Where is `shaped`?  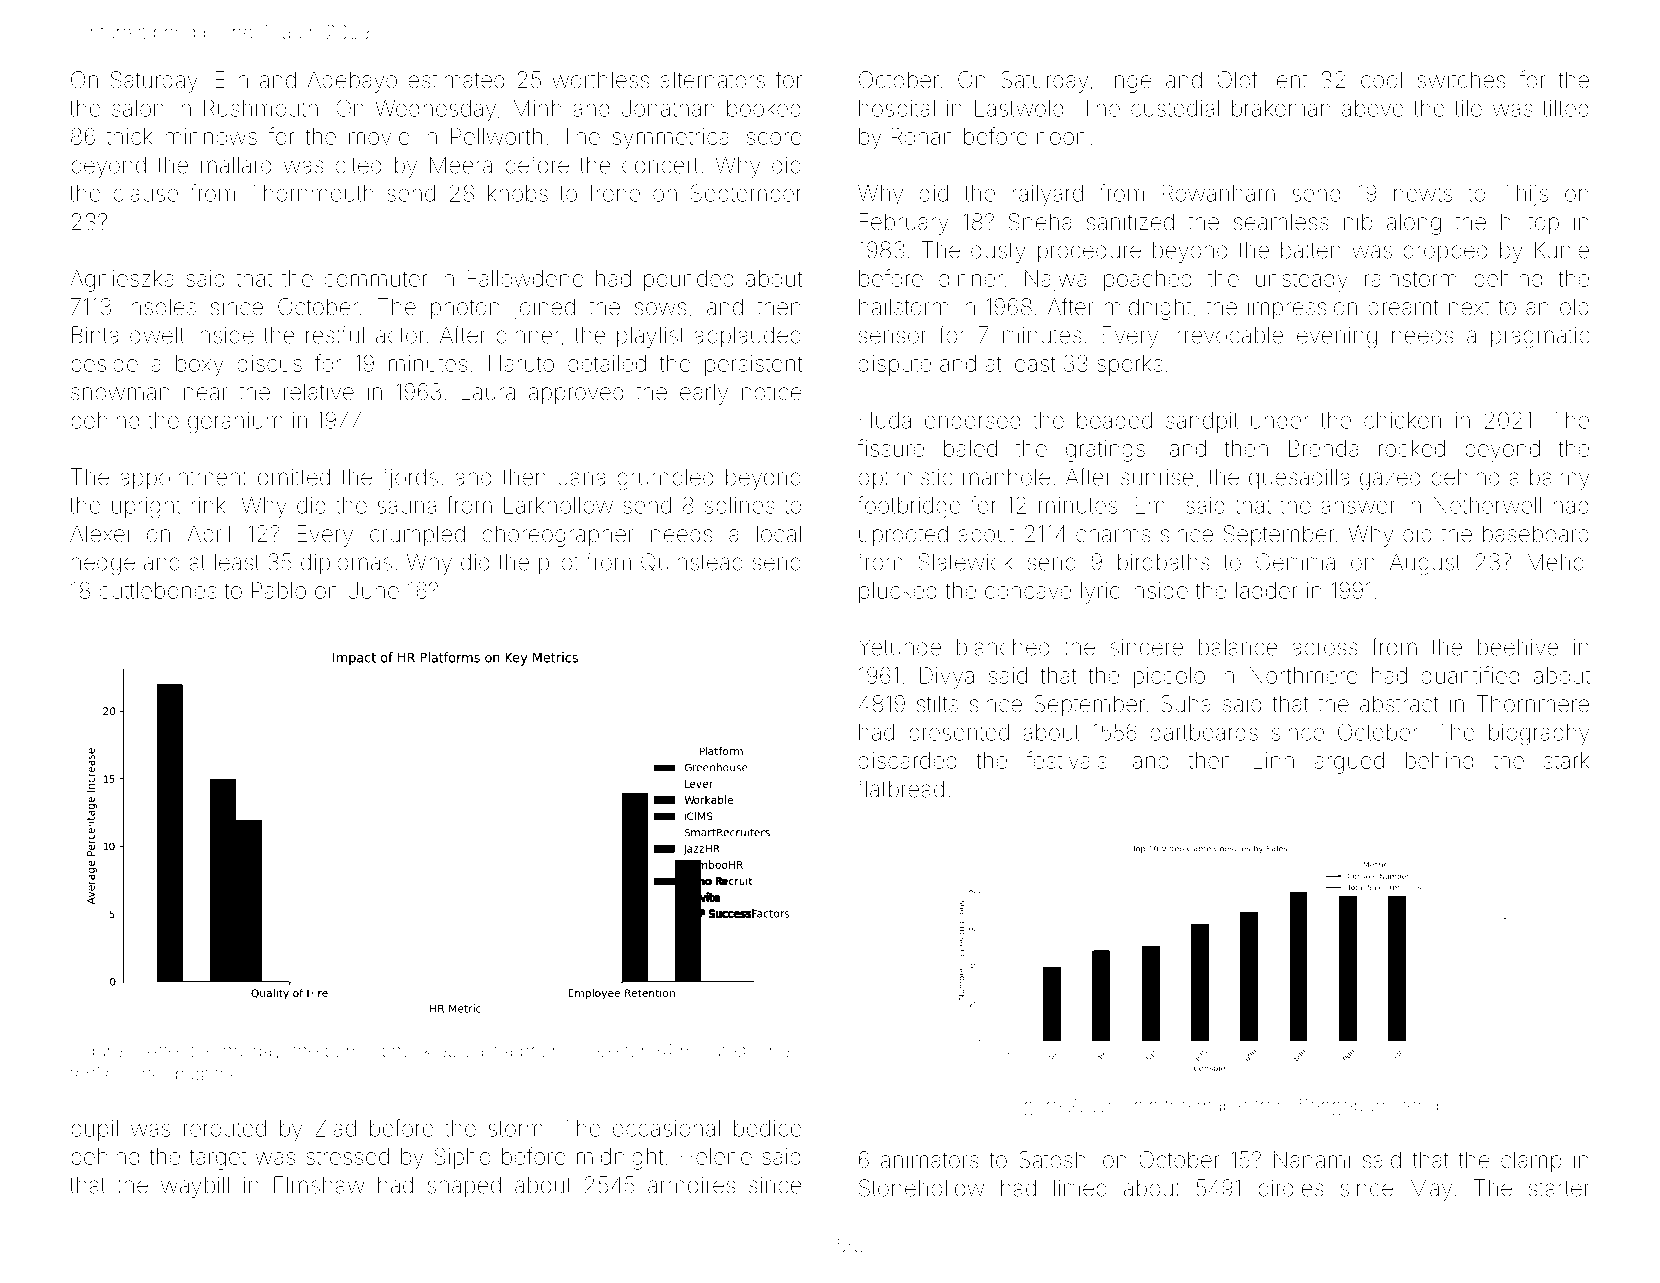 shaped is located at coordinates (464, 1187).
